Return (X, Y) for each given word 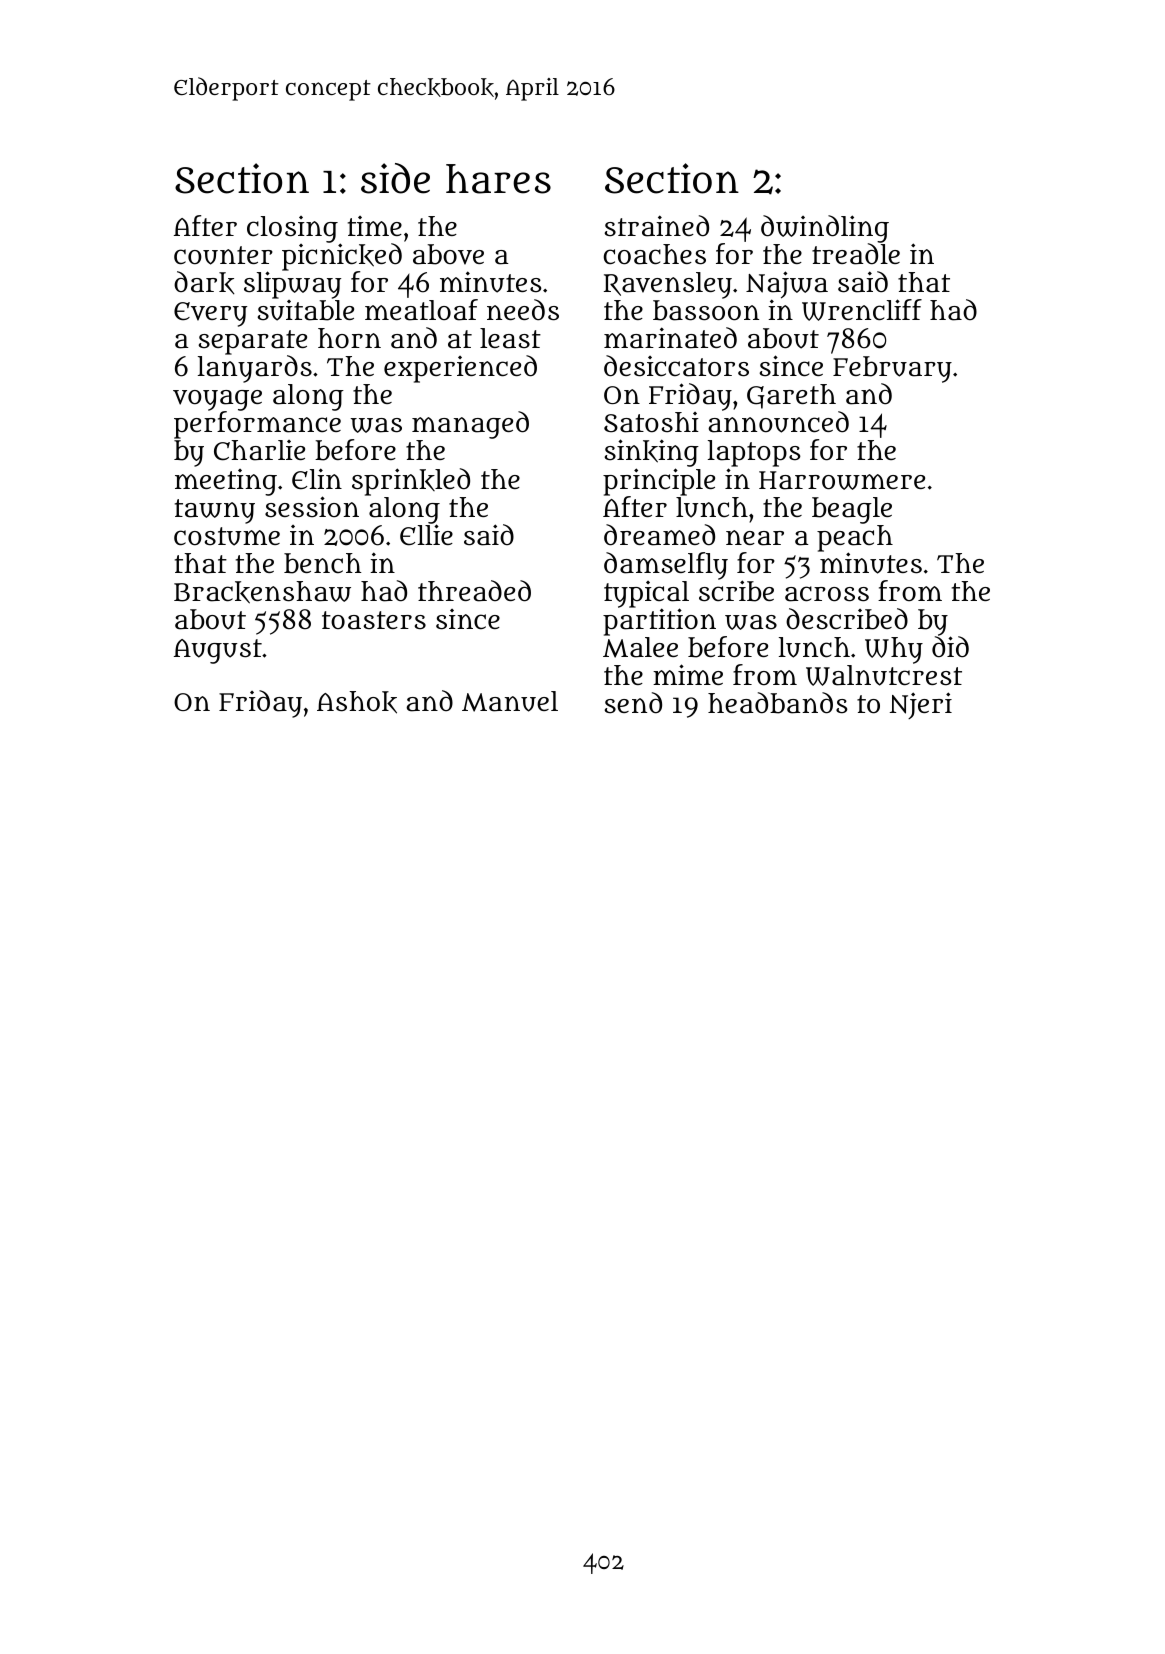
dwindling (825, 229)
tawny (215, 511)
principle (659, 482)
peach (855, 538)
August (218, 651)
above (448, 254)
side (395, 178)
